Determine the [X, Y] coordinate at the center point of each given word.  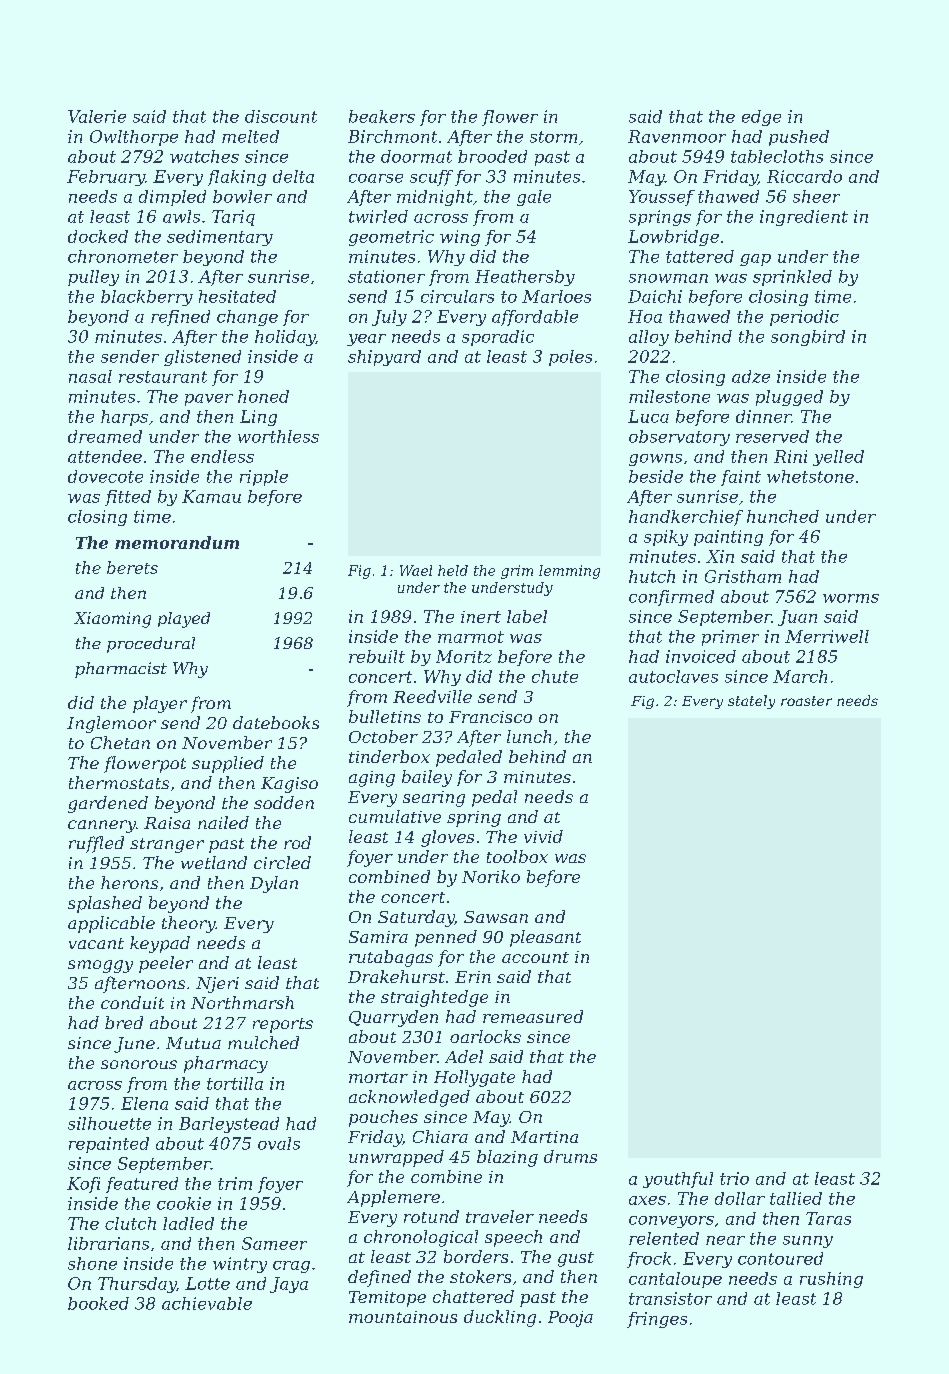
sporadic [498, 338]
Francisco [490, 717]
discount [281, 116]
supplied [228, 764]
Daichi [655, 296]
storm [553, 137]
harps [124, 418]
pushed [799, 138]
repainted [109, 1145]
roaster [806, 701]
